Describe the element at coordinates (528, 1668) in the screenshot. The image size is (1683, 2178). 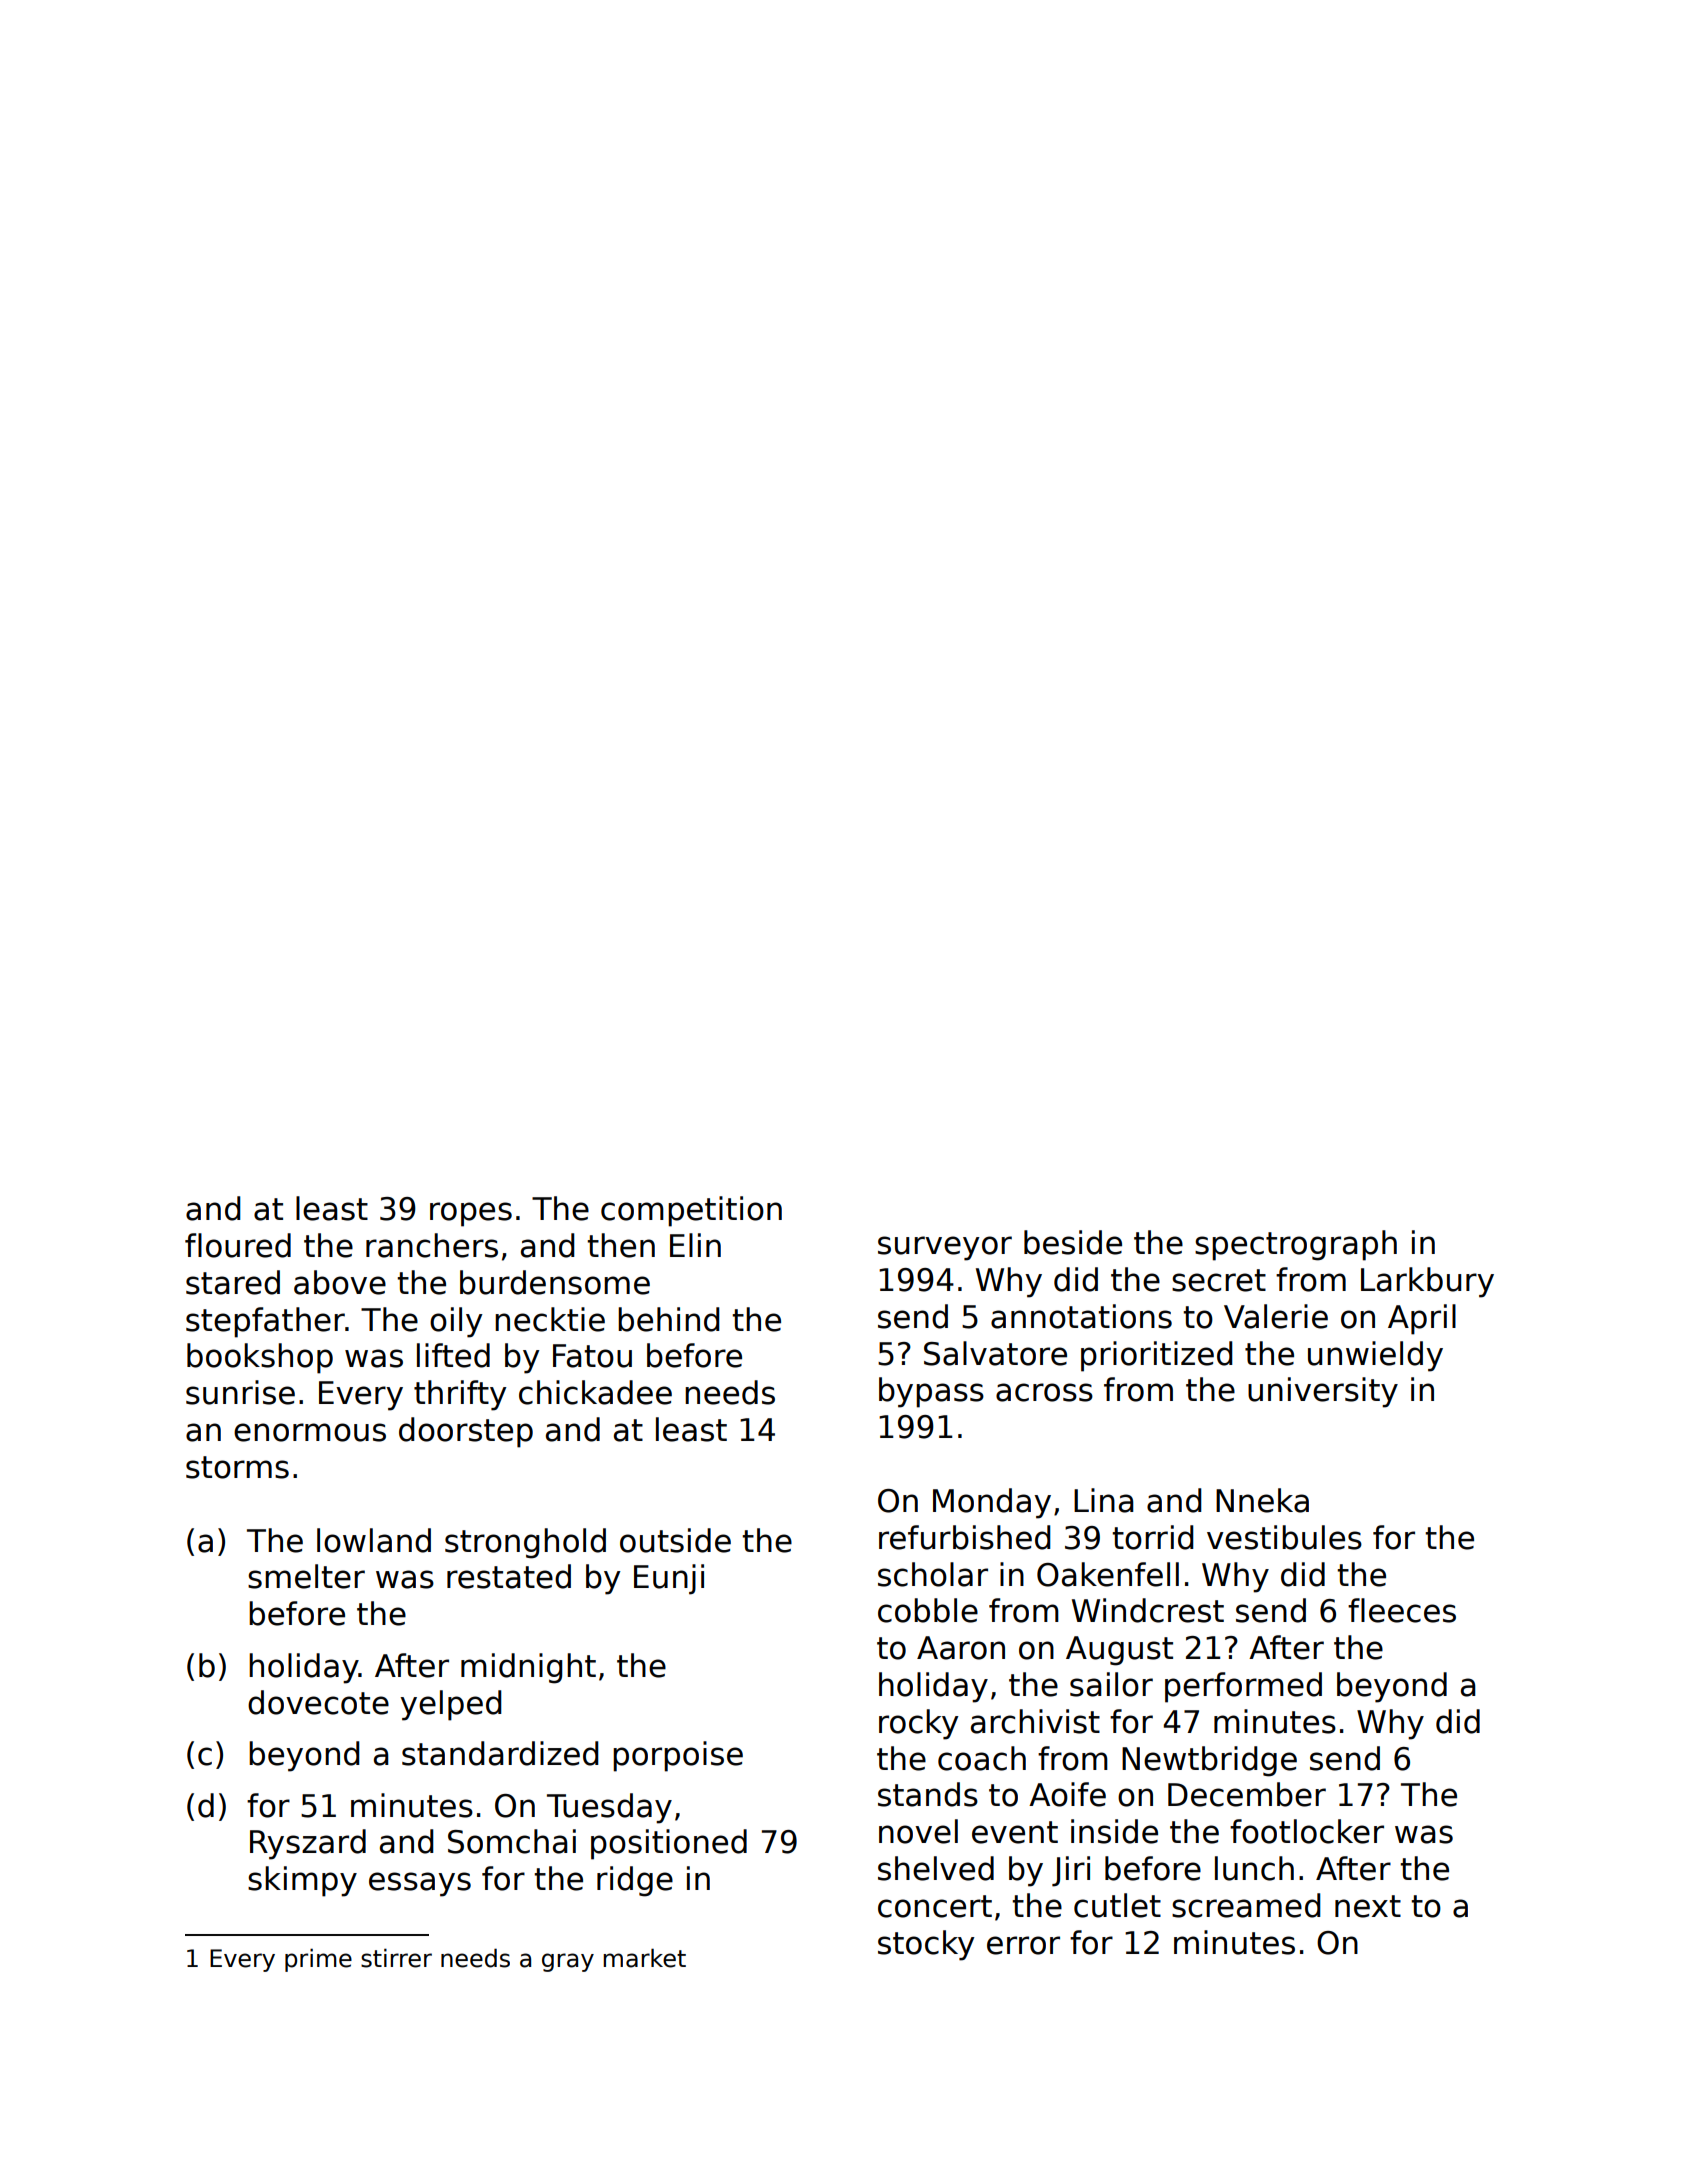
I see `midnight` at that location.
